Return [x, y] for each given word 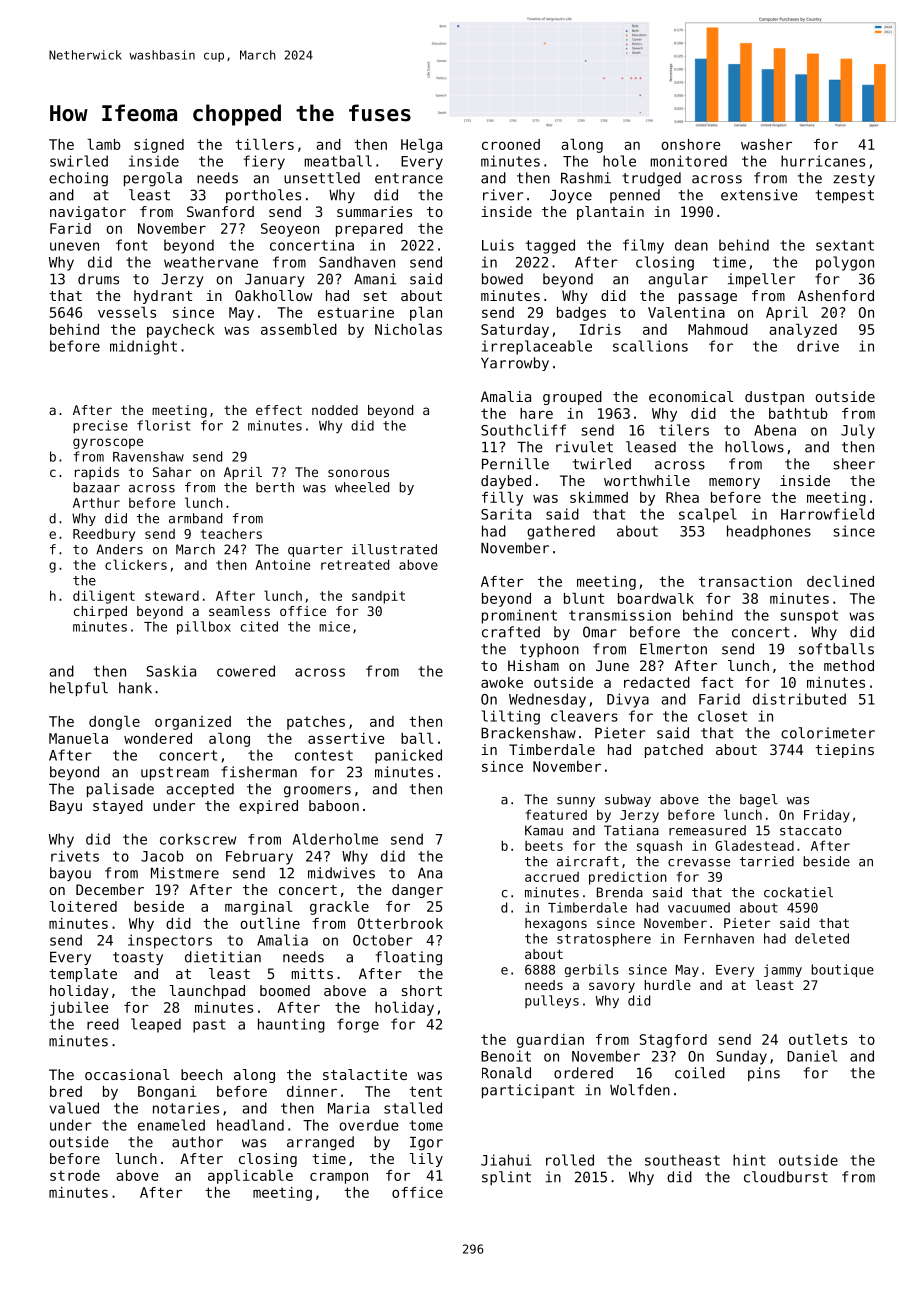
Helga [421, 145]
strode [75, 1175]
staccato [811, 831]
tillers [264, 144]
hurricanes [823, 161]
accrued [552, 877]
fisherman [259, 772]
